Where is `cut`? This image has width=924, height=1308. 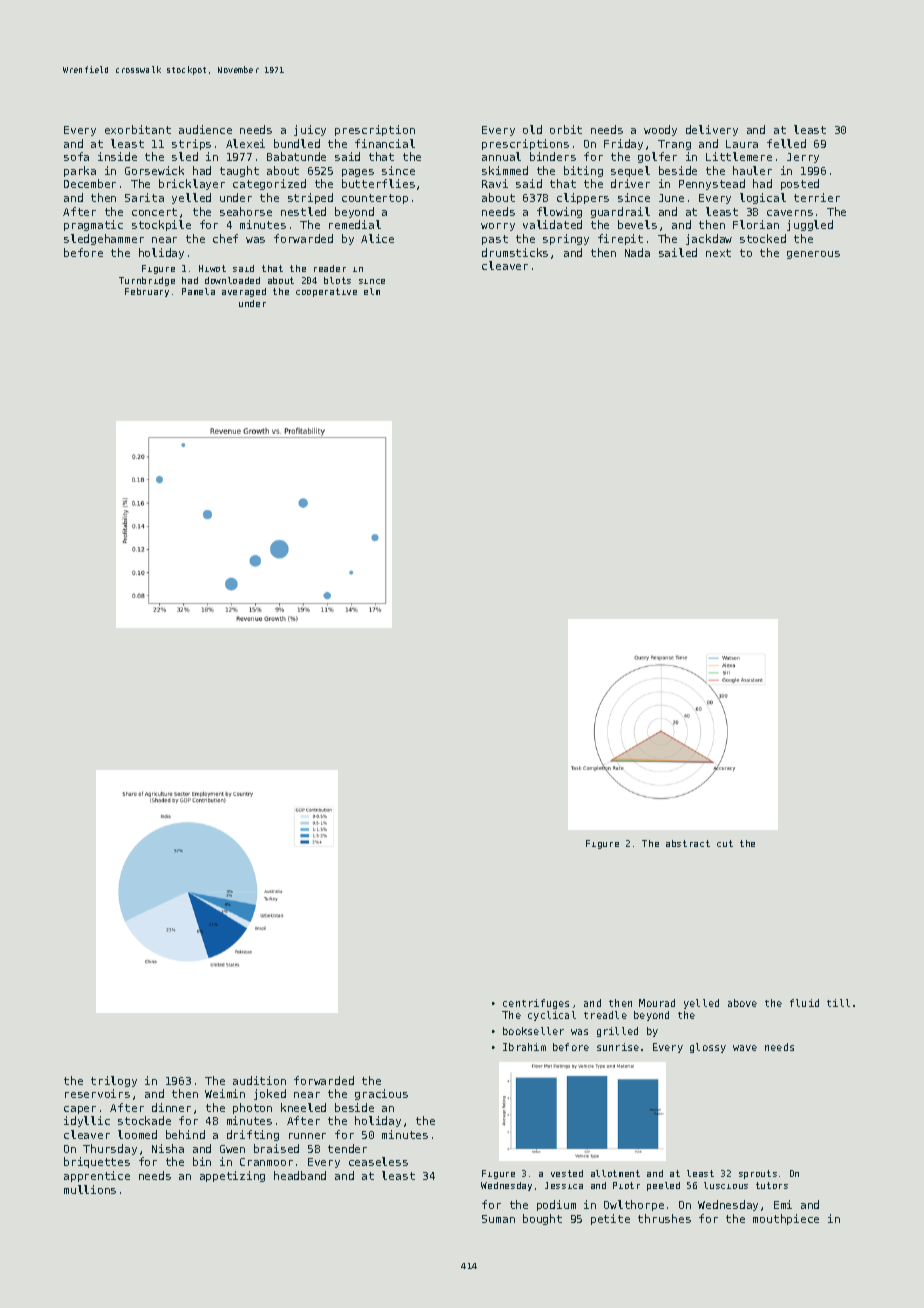
cut is located at coordinates (725, 843).
